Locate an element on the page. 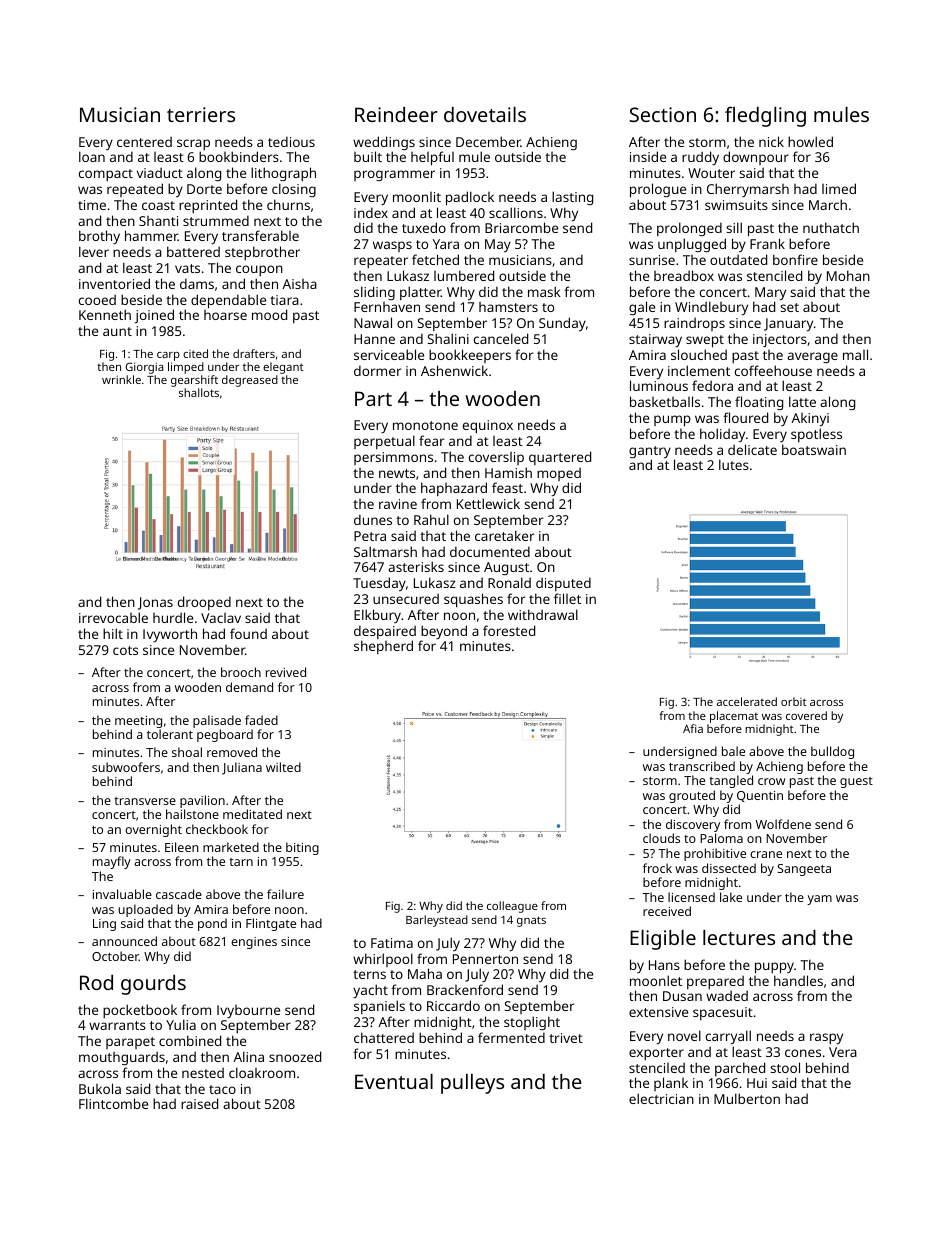 Image resolution: width=952 pixels, height=1233 pixels. nick is located at coordinates (771, 141).
